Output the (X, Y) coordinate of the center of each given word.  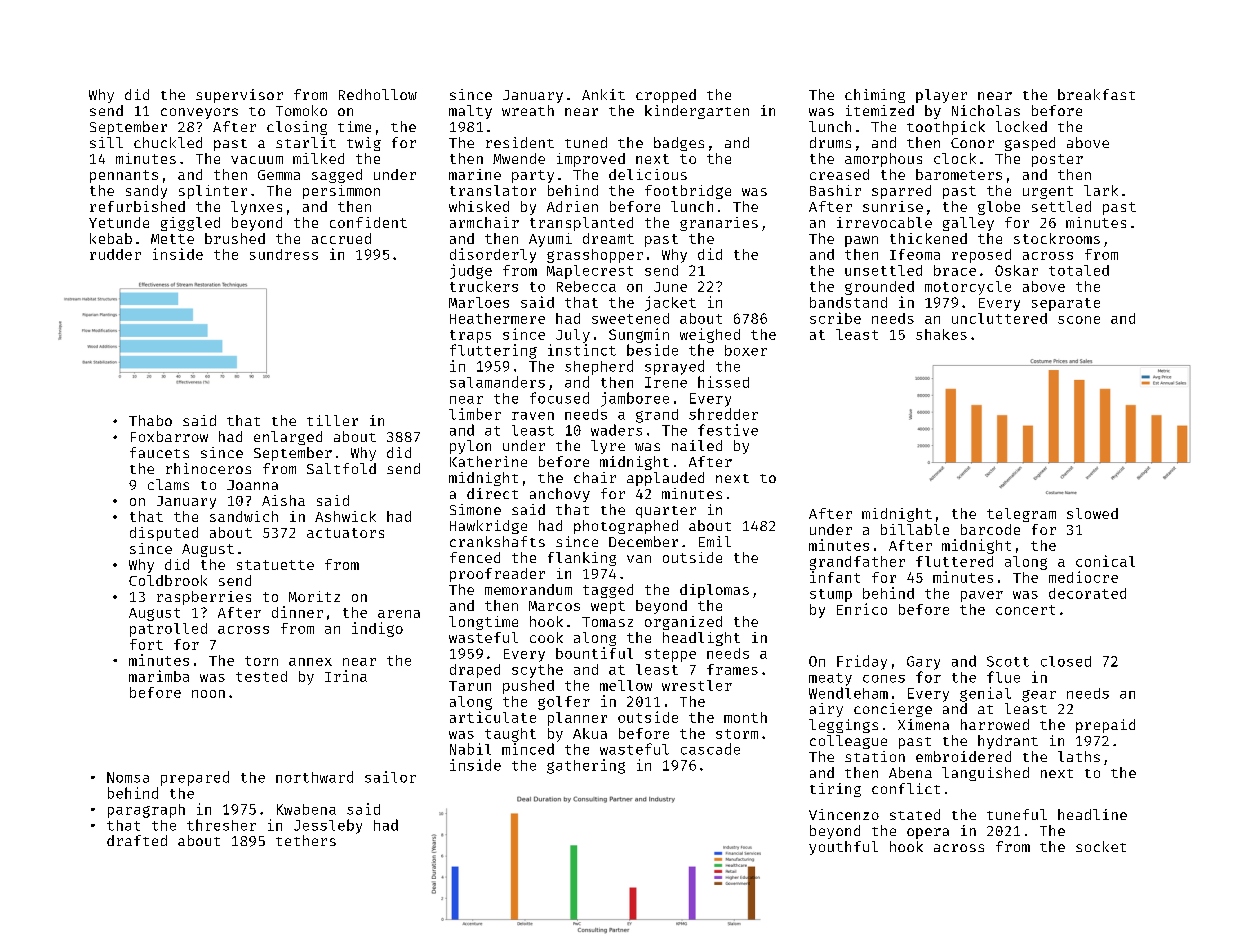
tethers (306, 840)
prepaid (1105, 726)
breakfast (1096, 94)
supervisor (239, 96)
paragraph (146, 811)
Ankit (603, 94)
